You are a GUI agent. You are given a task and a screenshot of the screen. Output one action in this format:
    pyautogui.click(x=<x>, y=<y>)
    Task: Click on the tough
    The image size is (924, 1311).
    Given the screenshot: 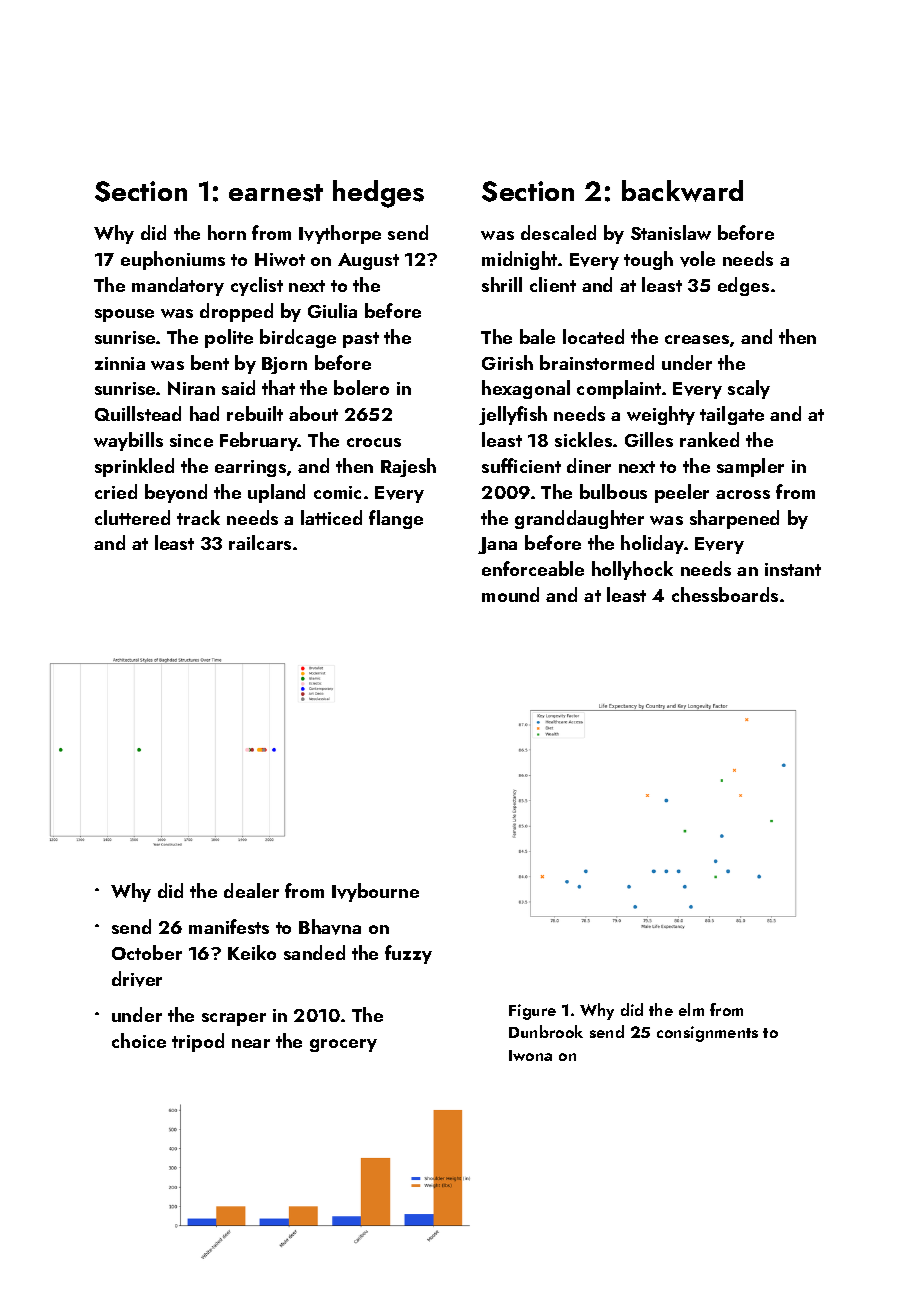 What is the action you would take?
    pyautogui.click(x=648, y=260)
